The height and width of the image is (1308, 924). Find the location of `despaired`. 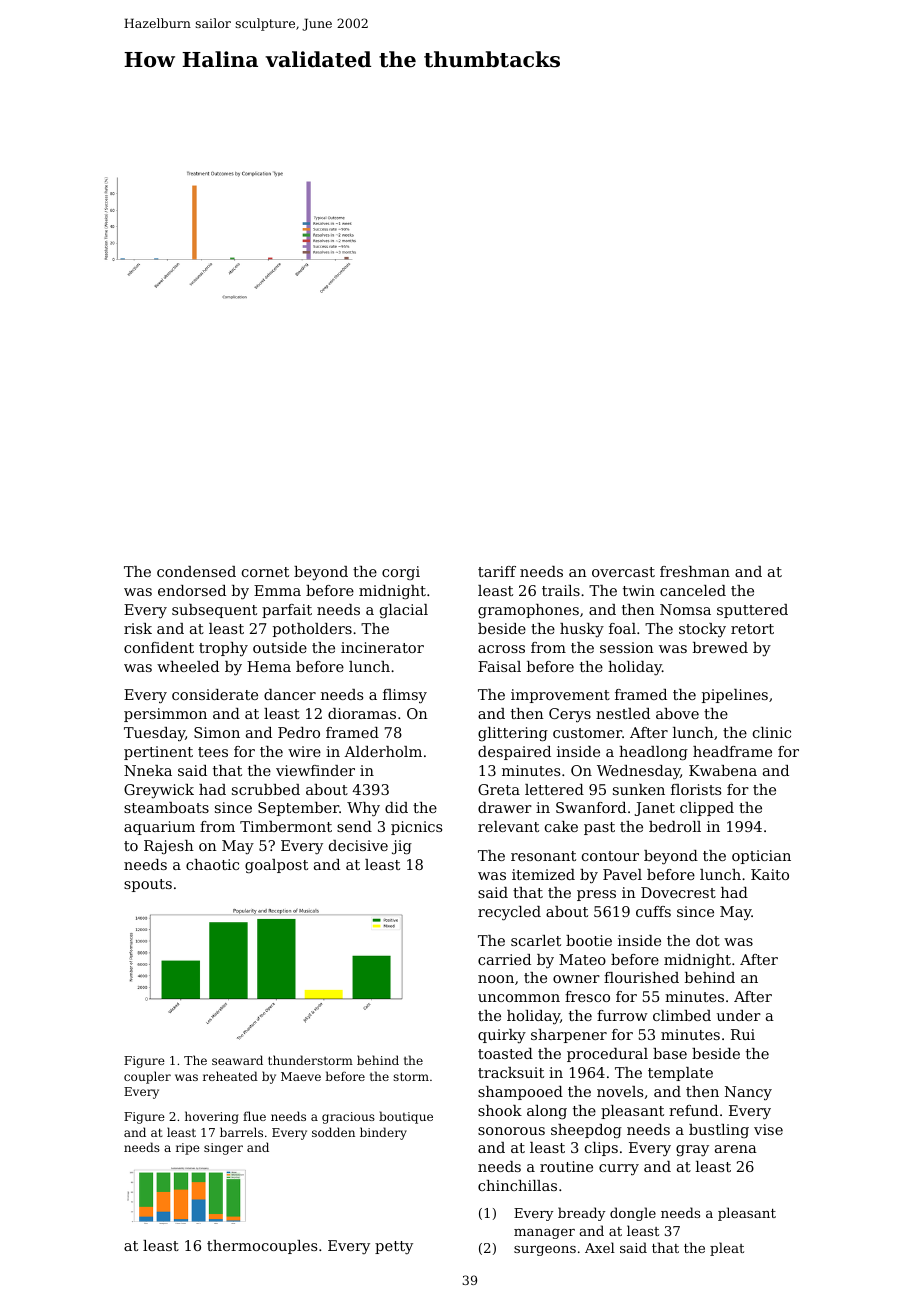

despaired is located at coordinates (514, 753).
